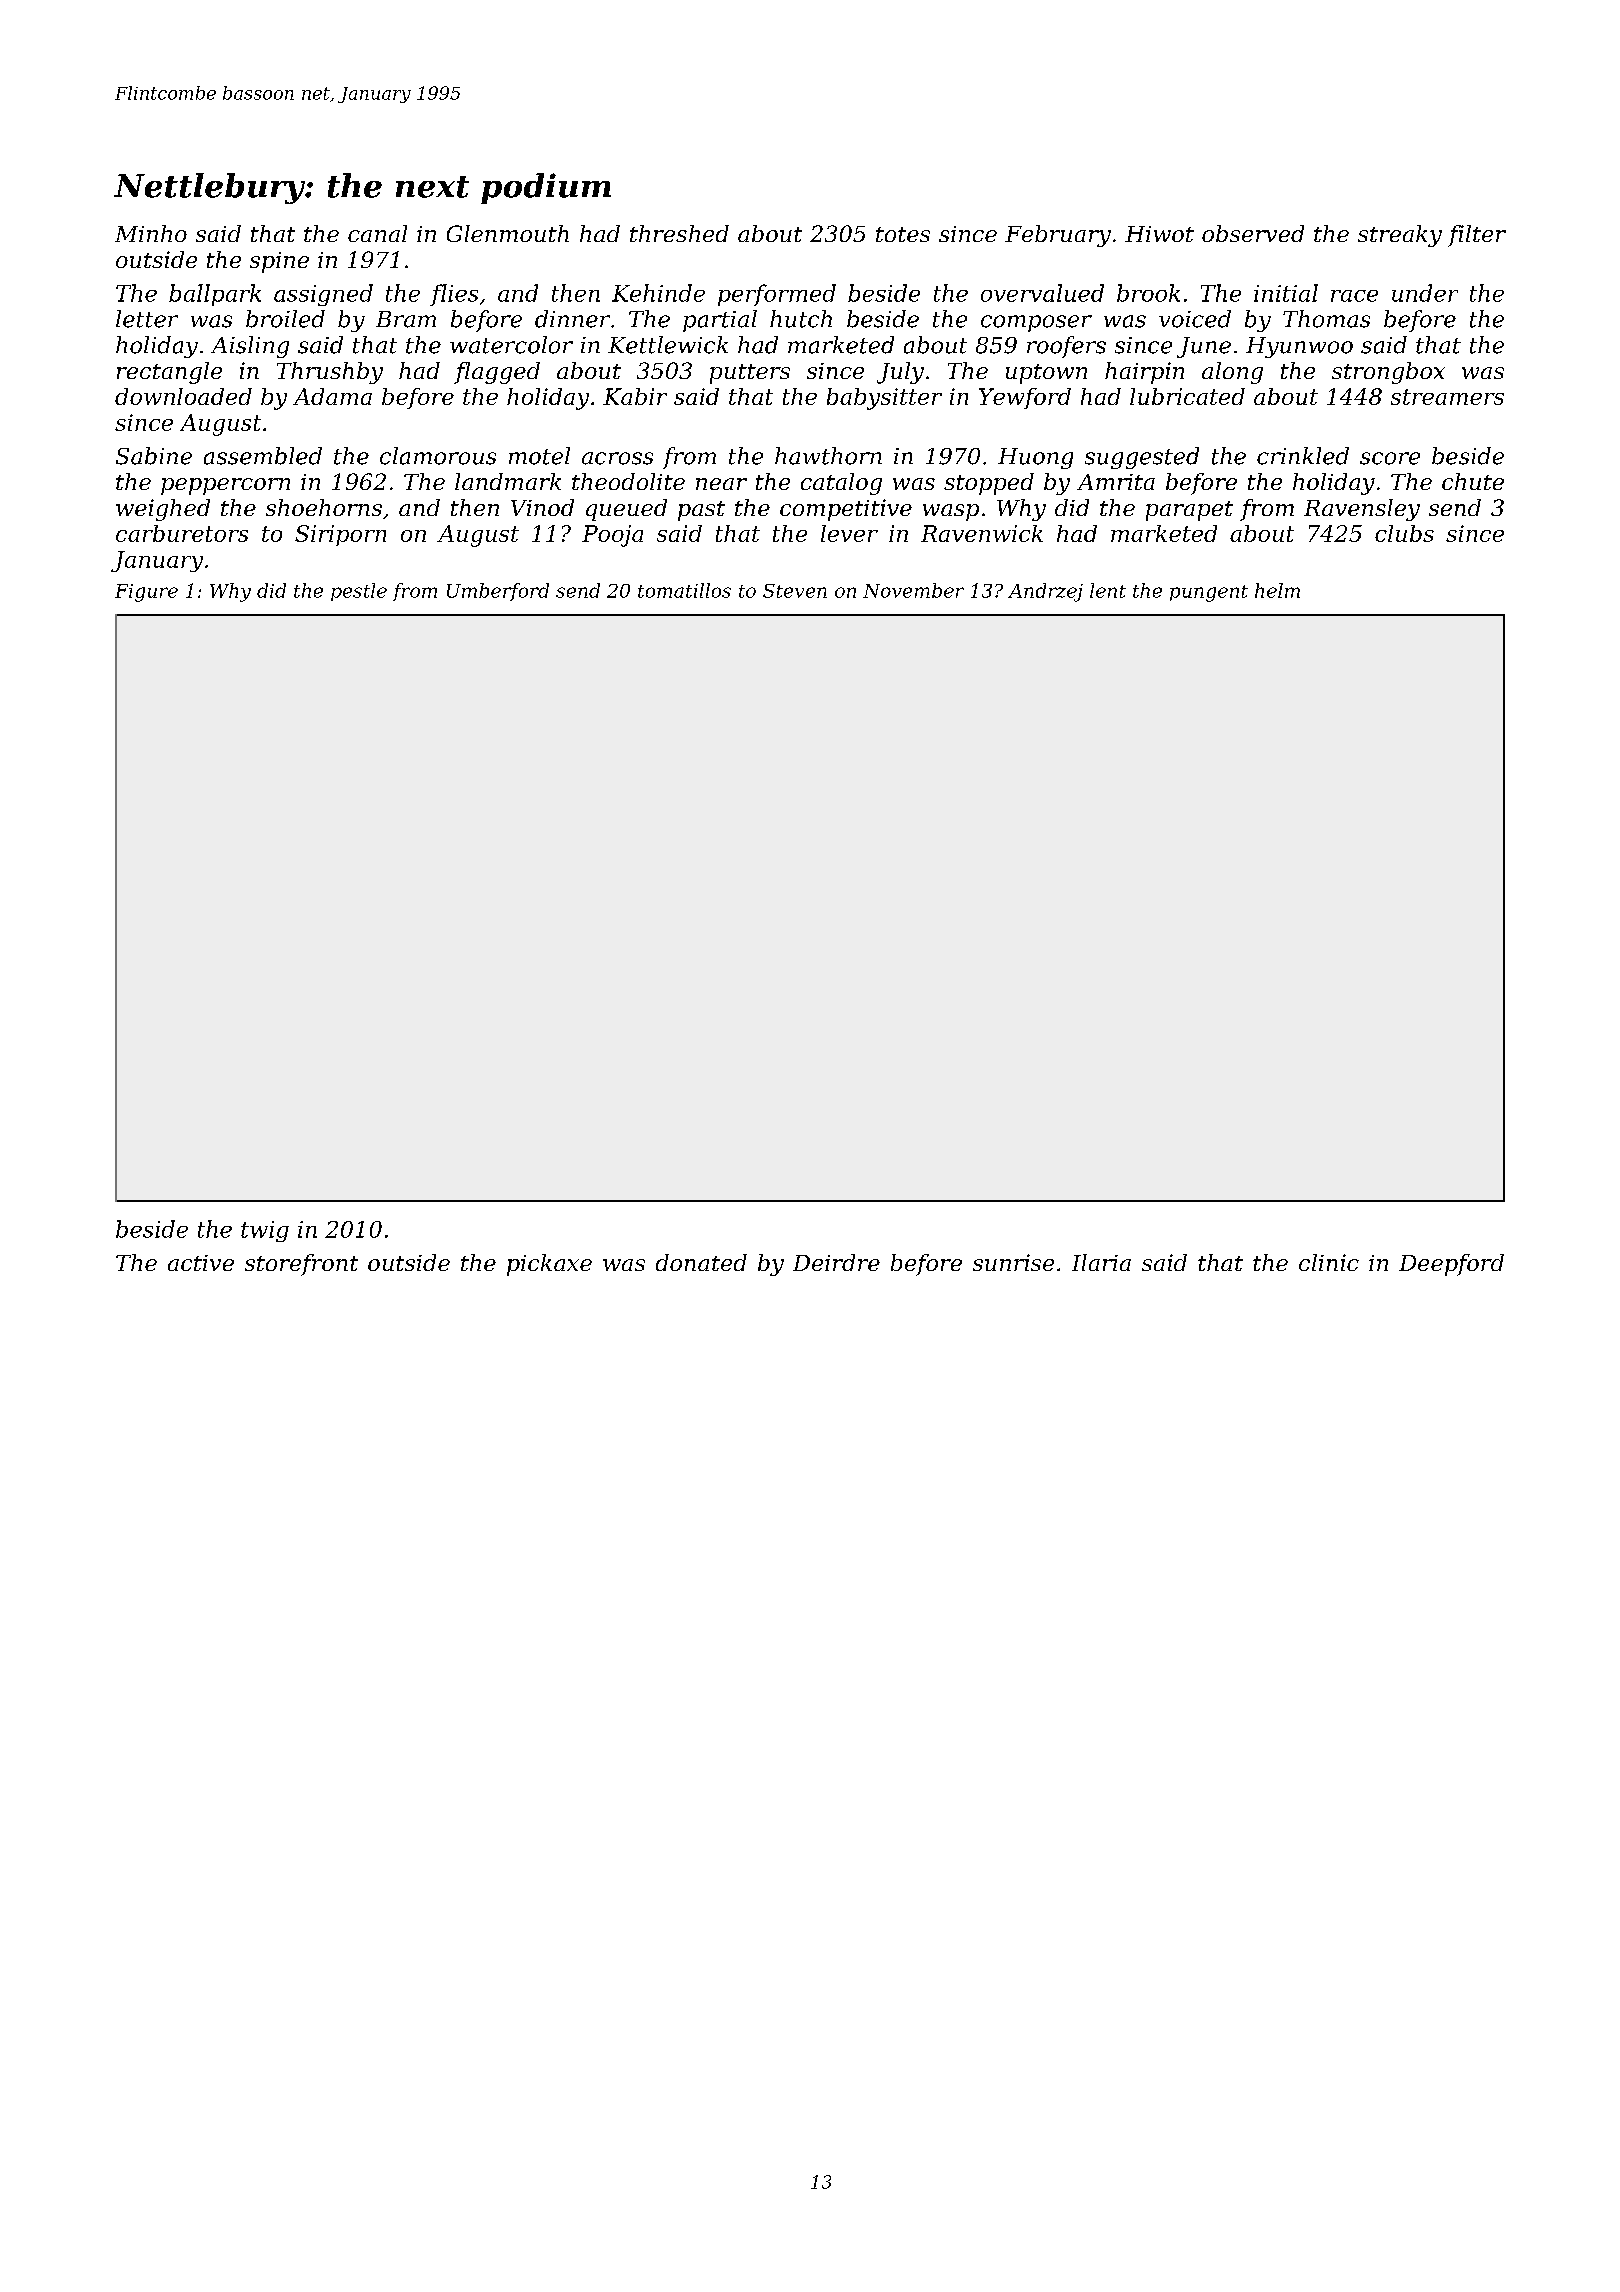 This image has width=1620, height=2292. What do you see at coordinates (1209, 593) in the image?
I see `pungent` at bounding box center [1209, 593].
